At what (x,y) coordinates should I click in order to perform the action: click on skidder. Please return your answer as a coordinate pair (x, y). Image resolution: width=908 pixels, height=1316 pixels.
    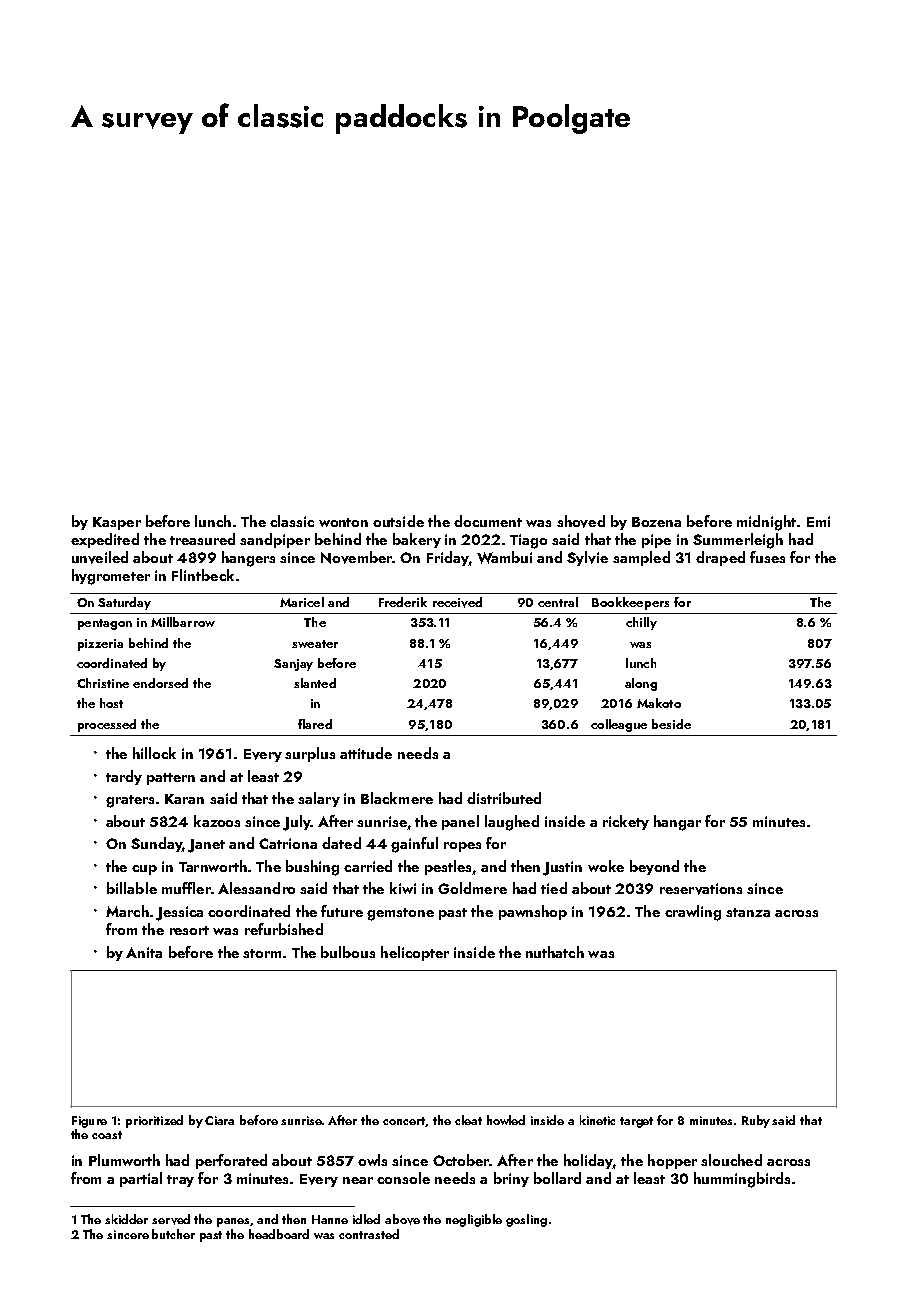
    Looking at the image, I should click on (126, 1219).
